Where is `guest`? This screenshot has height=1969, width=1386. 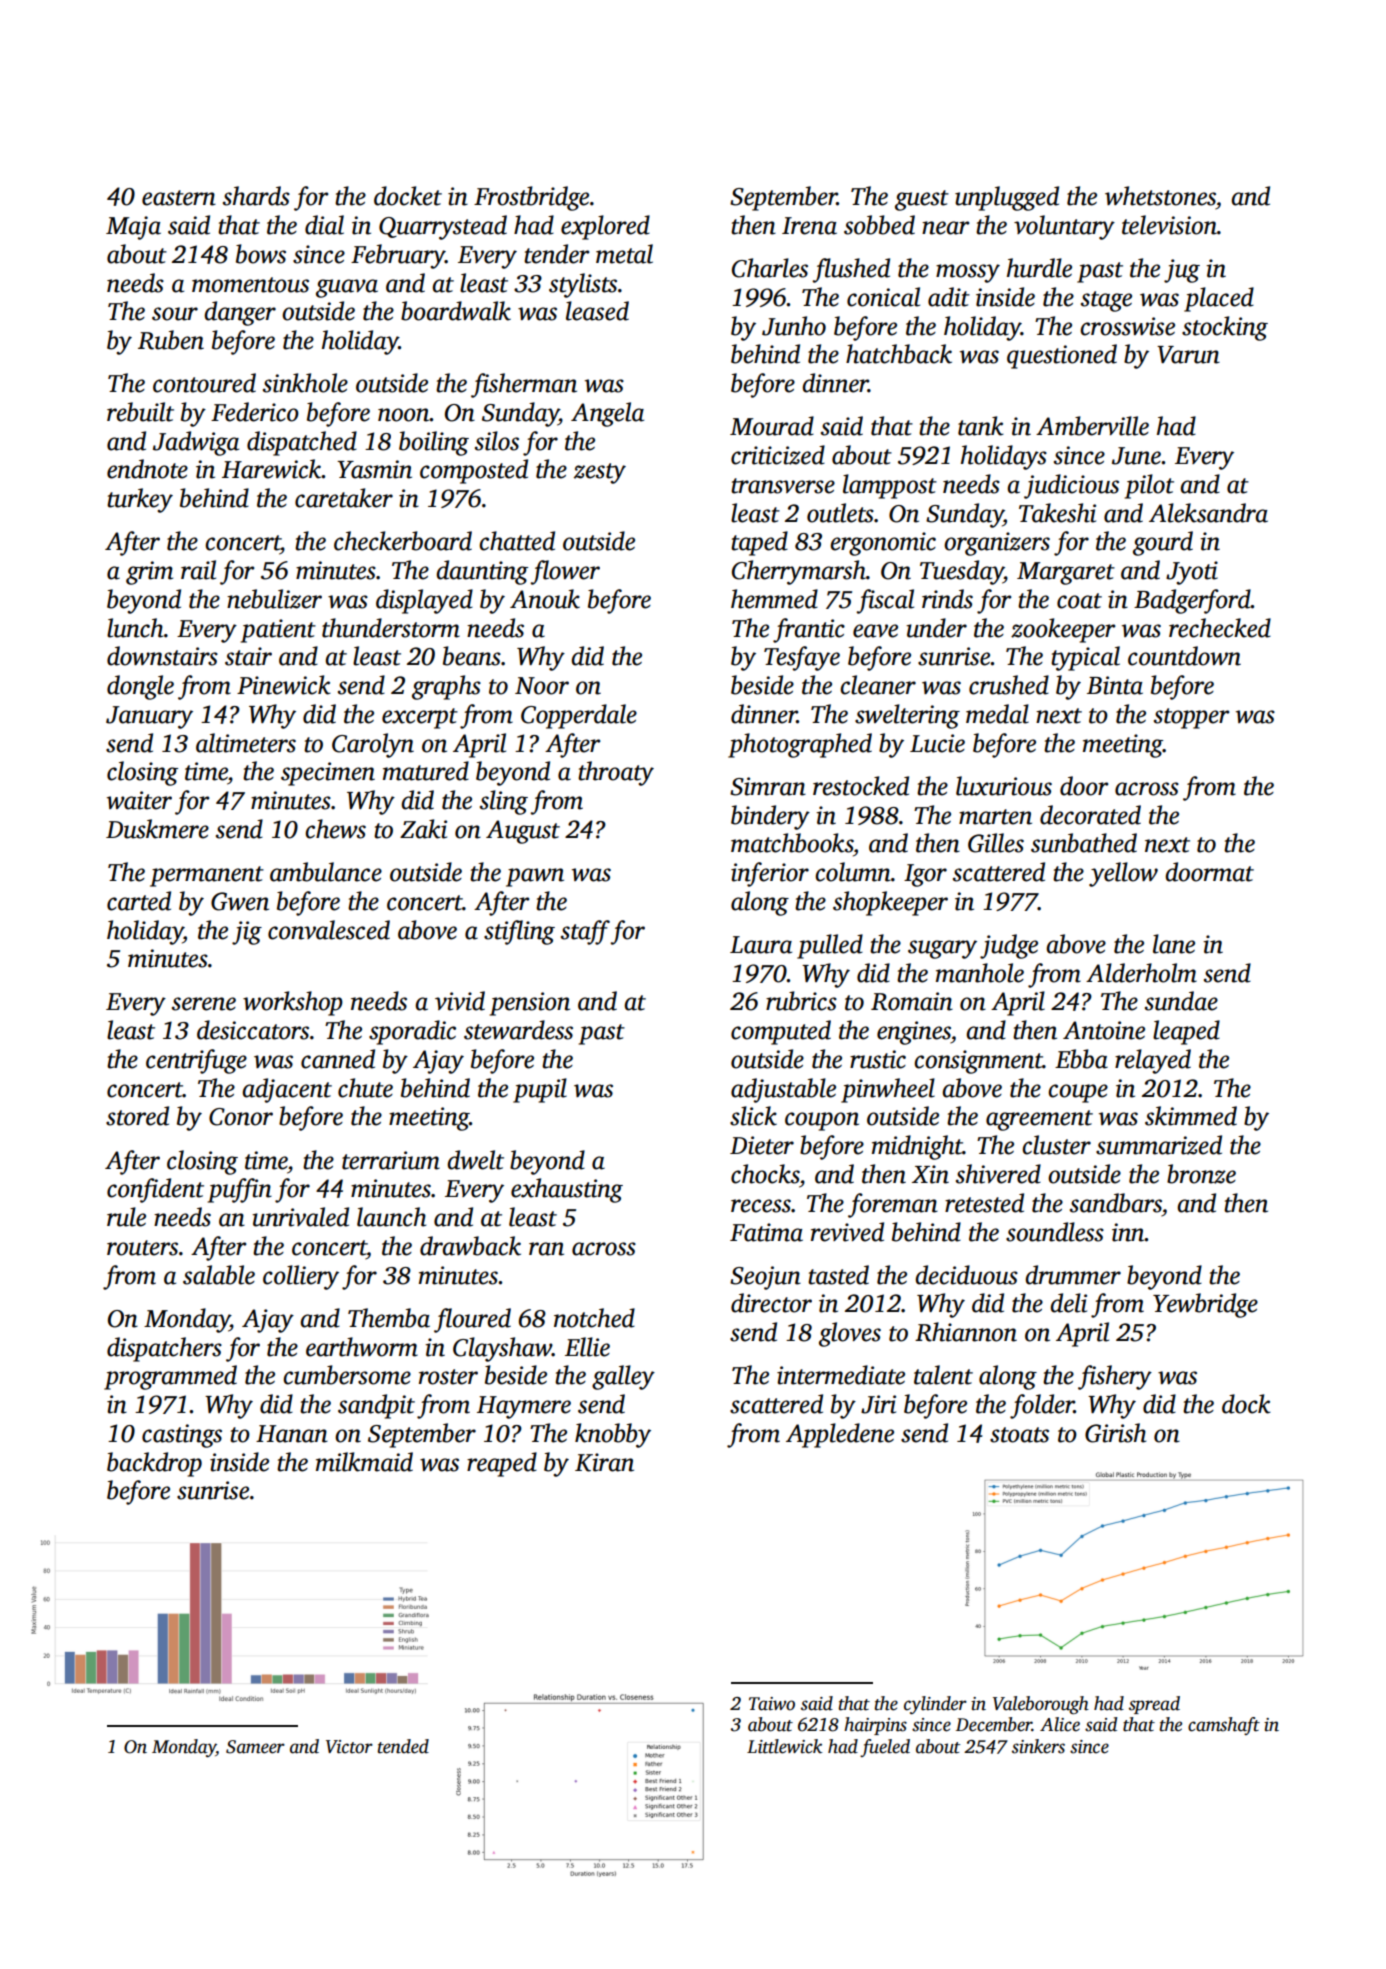 guest is located at coordinates (922, 200).
